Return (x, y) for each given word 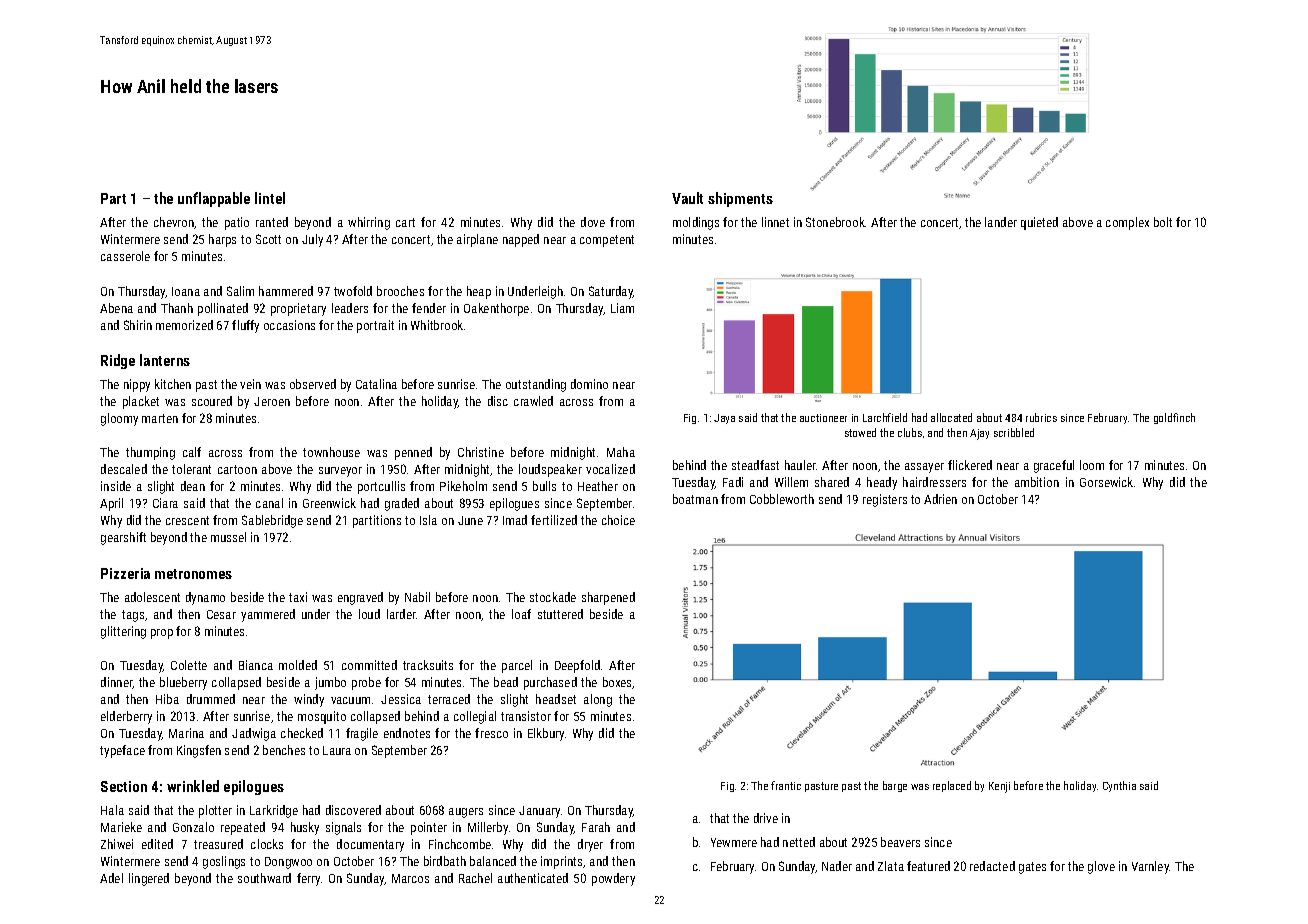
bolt (1163, 222)
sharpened (608, 598)
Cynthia (1119, 786)
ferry (308, 879)
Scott (268, 239)
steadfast (755, 465)
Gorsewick (1106, 482)
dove (593, 222)
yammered (268, 615)
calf (192, 452)
